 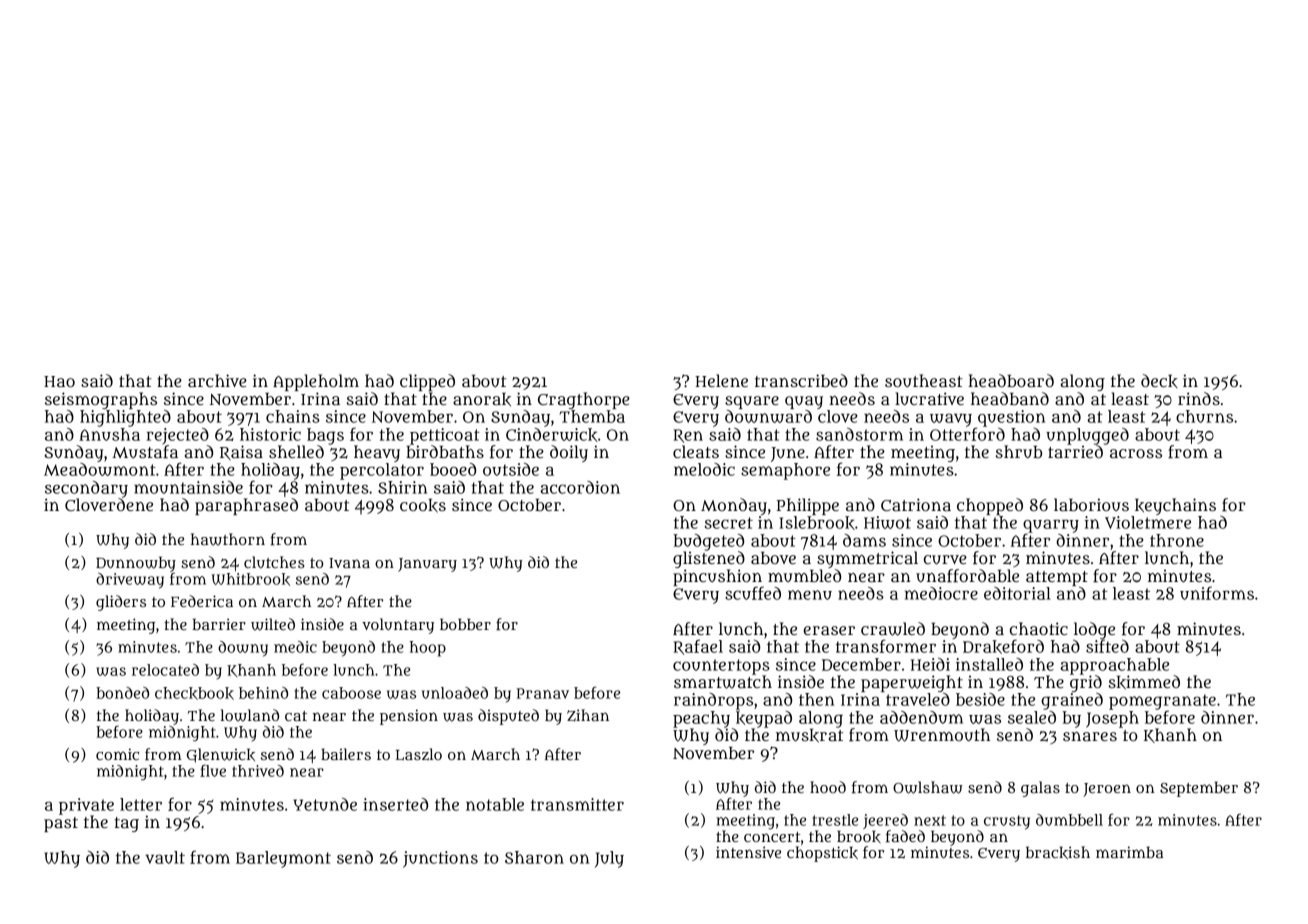 What do you see at coordinates (912, 683) in the page?
I see `paperweight` at bounding box center [912, 683].
